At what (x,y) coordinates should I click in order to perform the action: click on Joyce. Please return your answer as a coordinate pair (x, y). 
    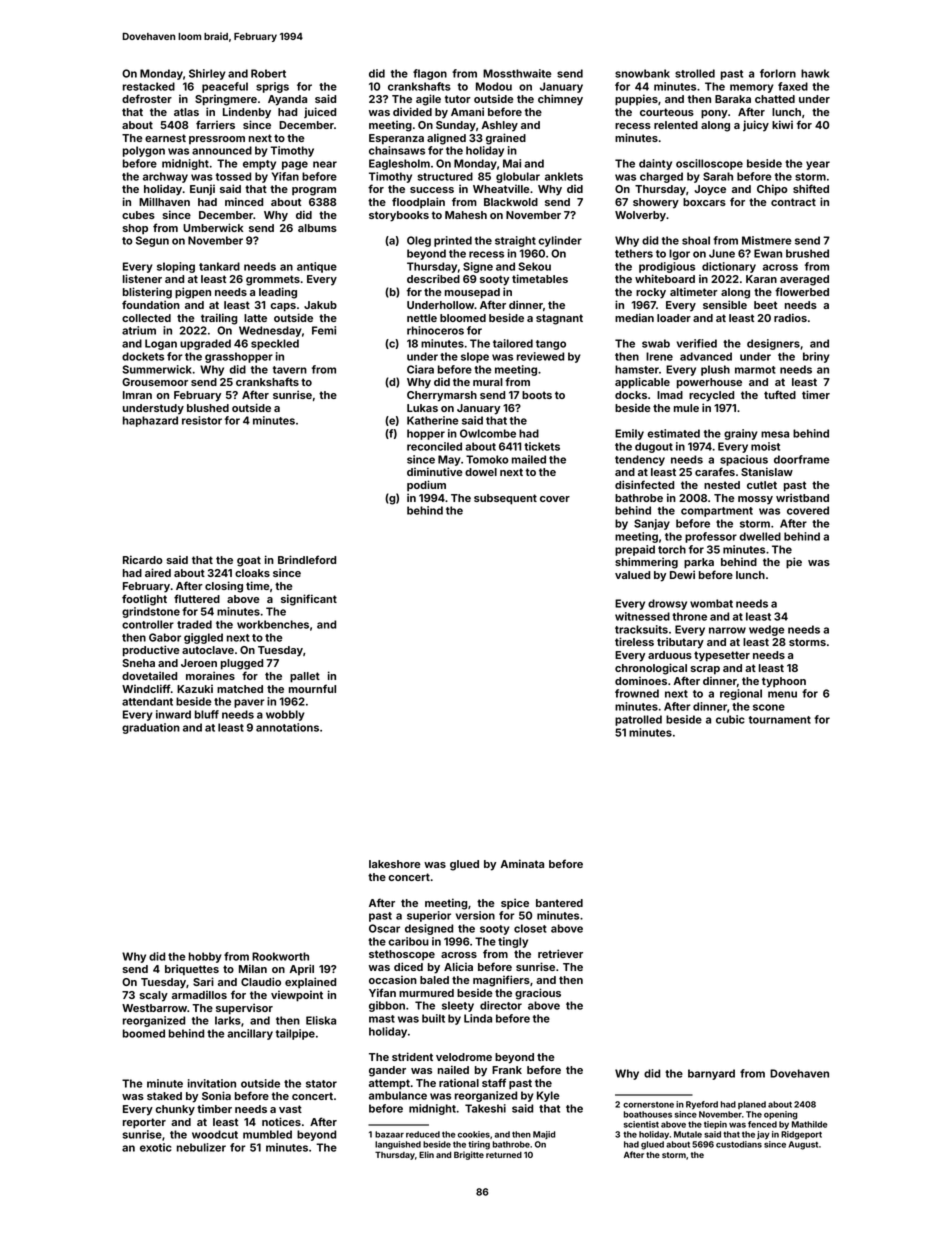
    Looking at the image, I should click on (710, 190).
